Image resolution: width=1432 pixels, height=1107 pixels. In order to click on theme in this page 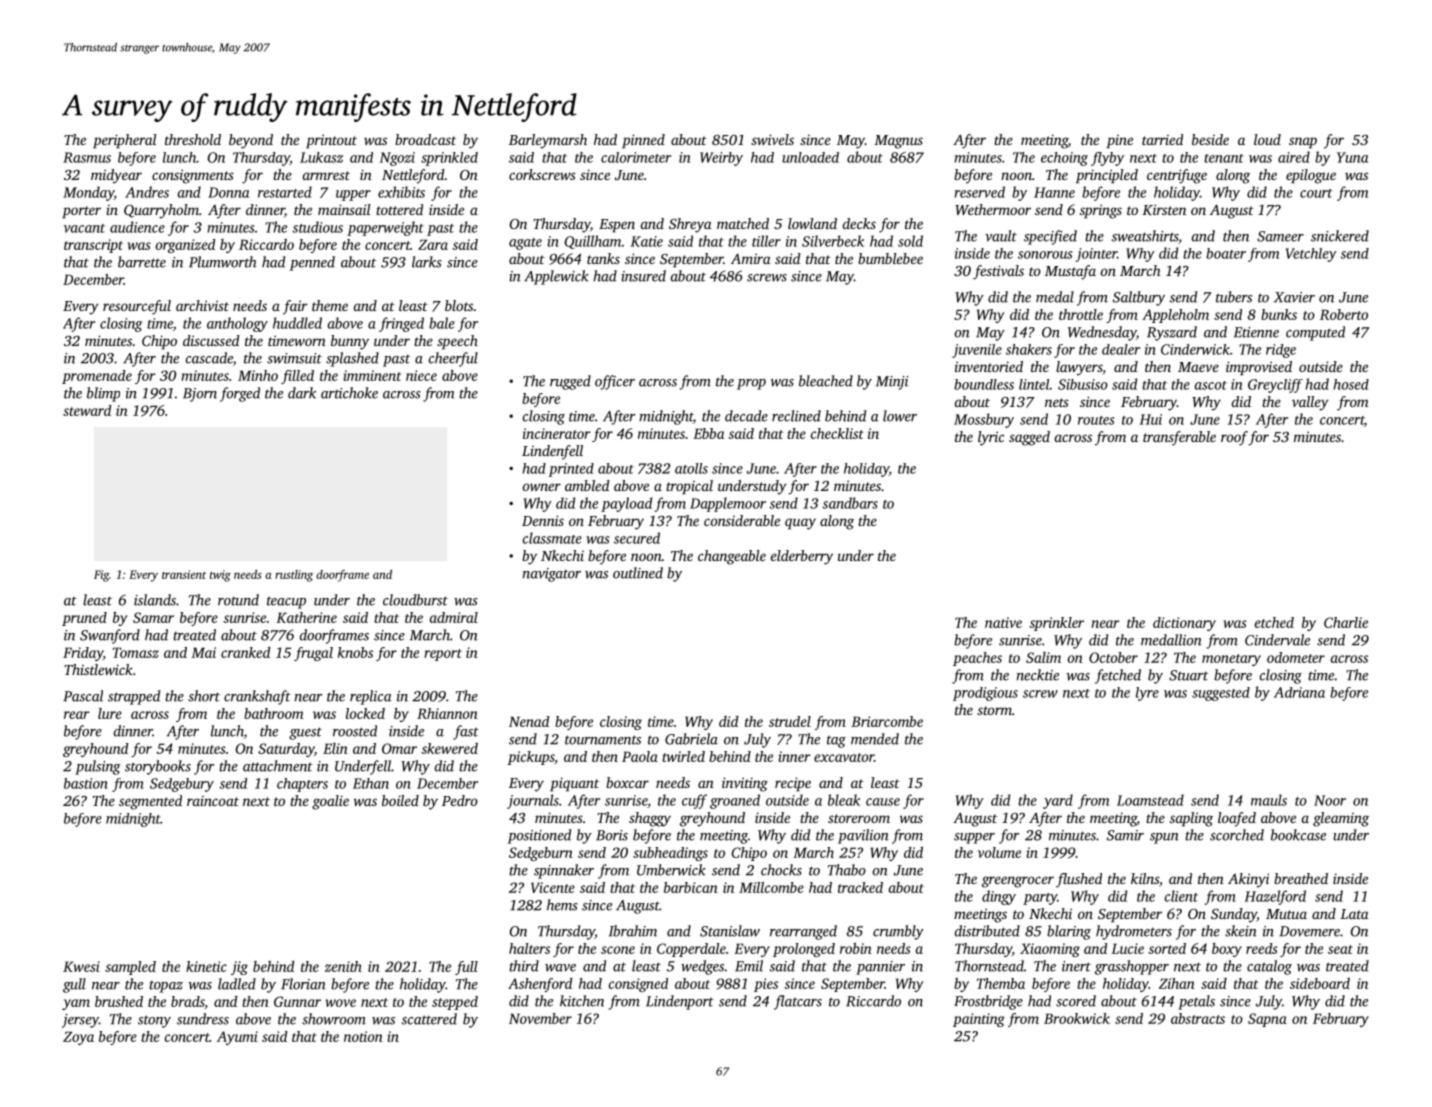, I will do `click(330, 305)`.
